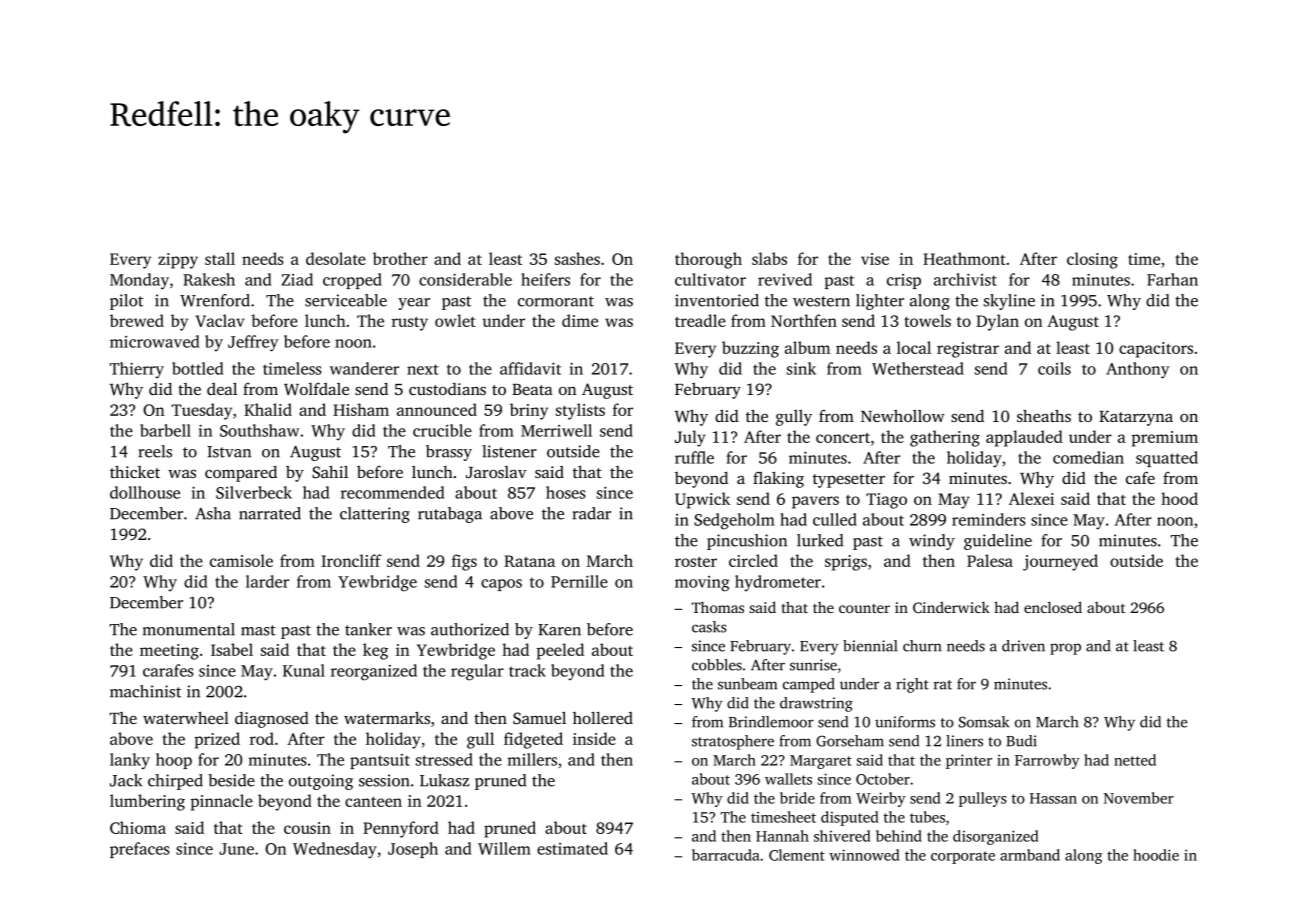 The height and width of the image is (924, 1308). I want to click on Istvan, so click(229, 452).
